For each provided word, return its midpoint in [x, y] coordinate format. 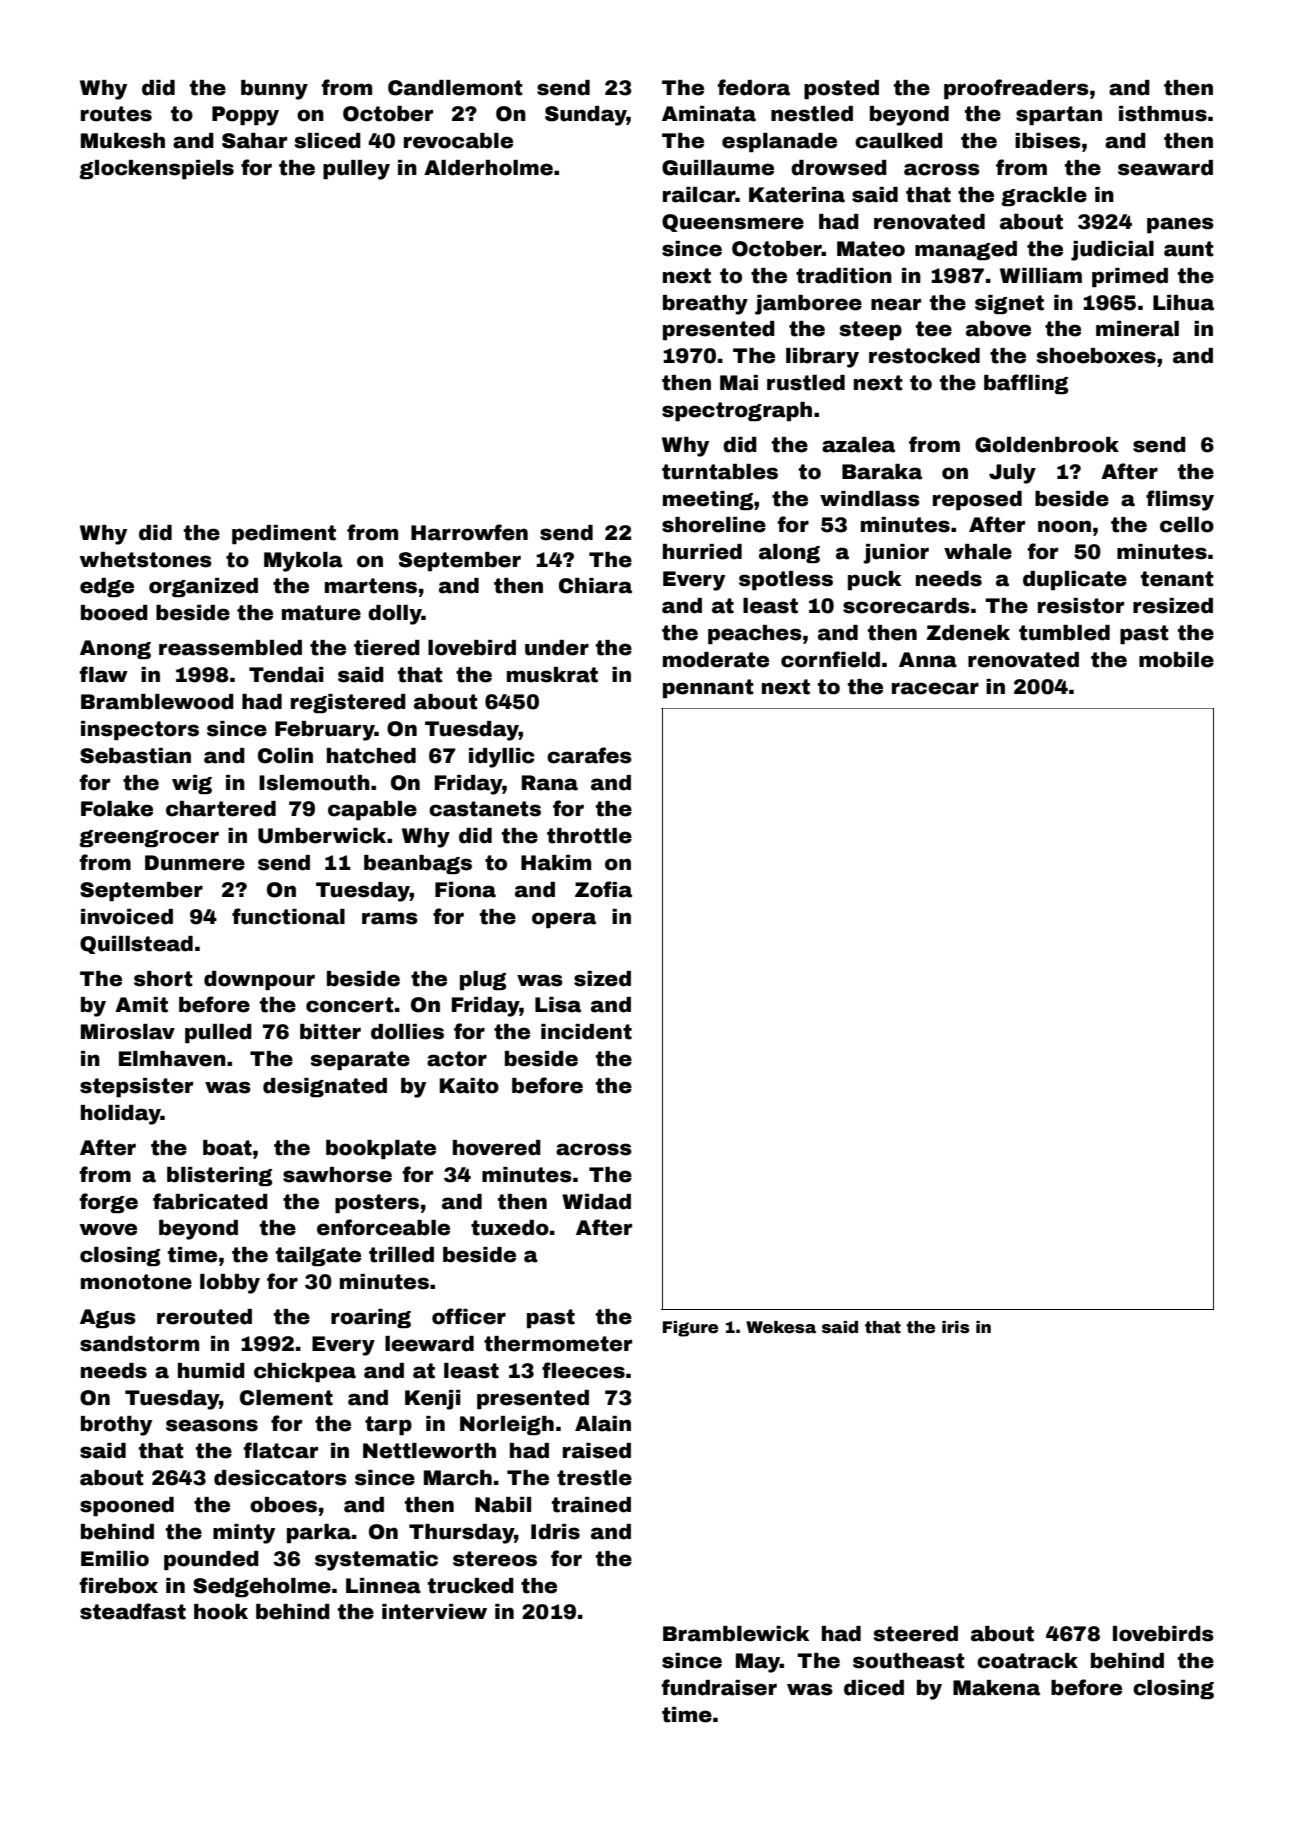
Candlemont [455, 88]
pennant [708, 688]
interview [434, 1612]
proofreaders [1016, 89]
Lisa [558, 1005]
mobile [1176, 660]
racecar [935, 688]
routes [116, 114]
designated [325, 1087]
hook [221, 1612]
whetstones [146, 560]
